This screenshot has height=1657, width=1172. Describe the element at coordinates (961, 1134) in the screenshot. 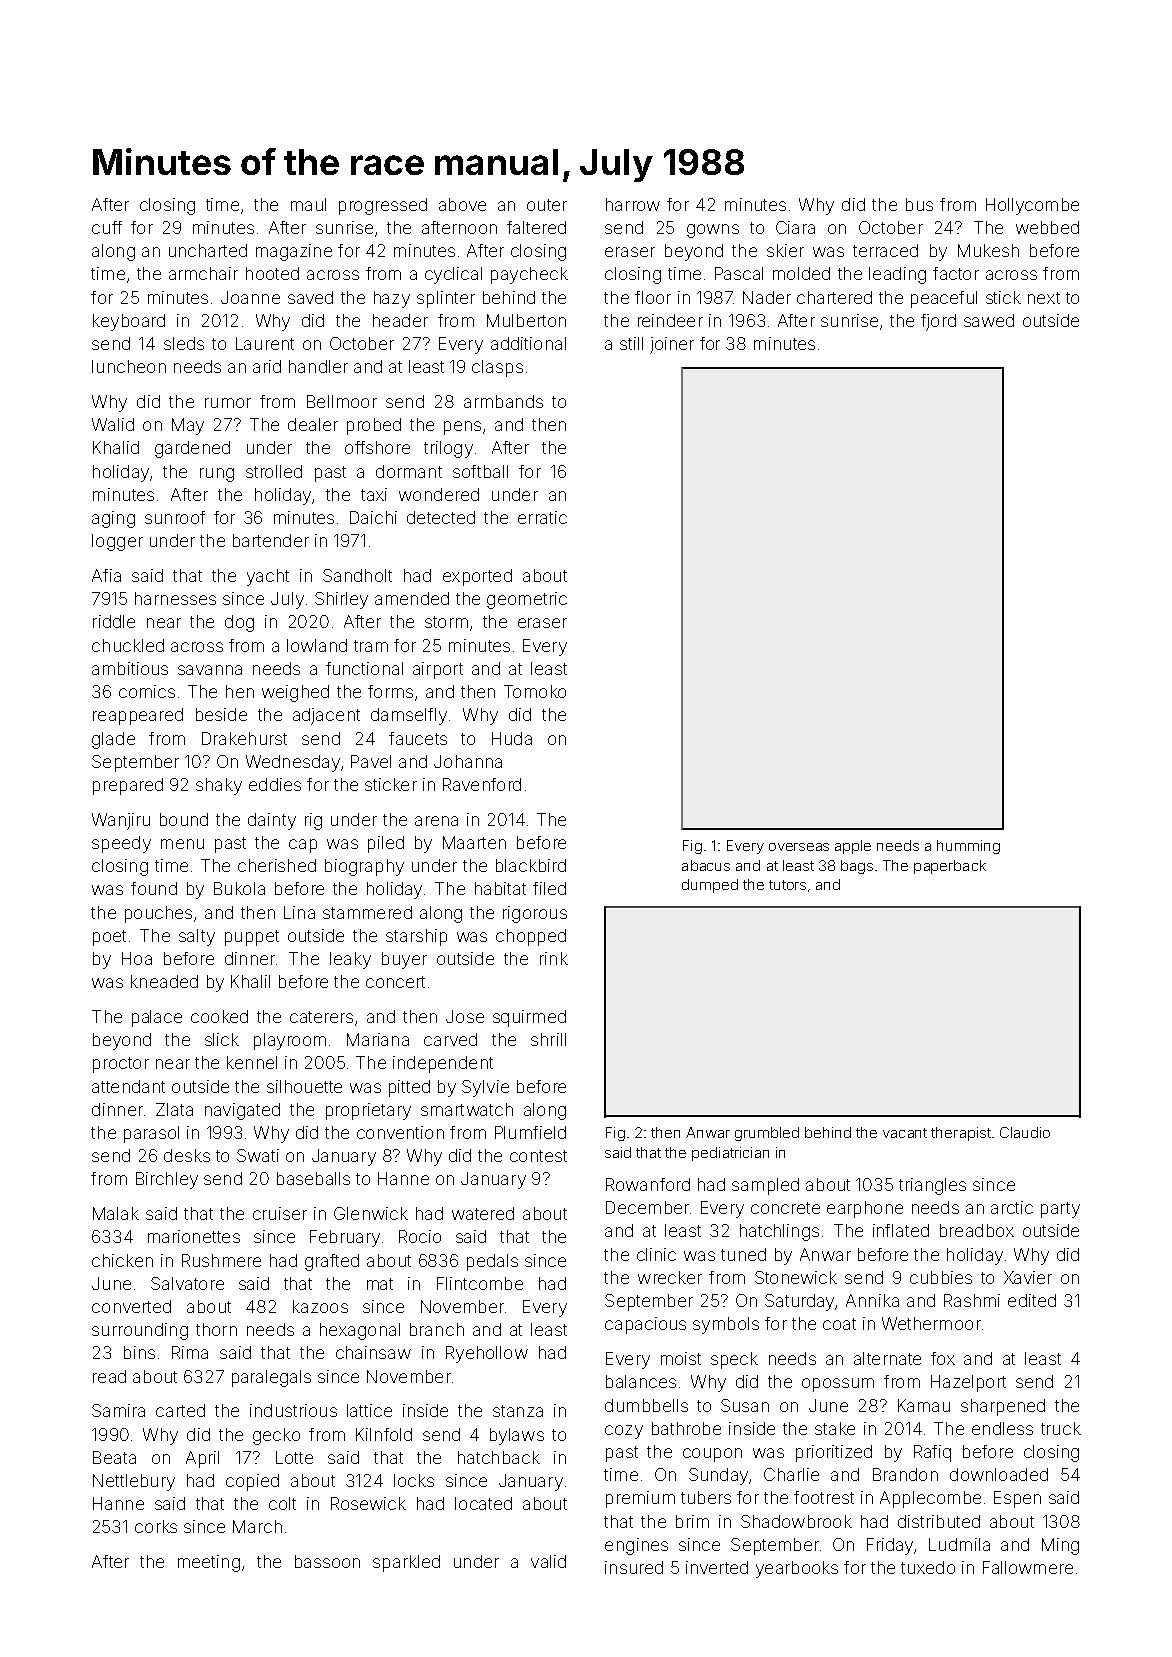

I see `therapist` at that location.
